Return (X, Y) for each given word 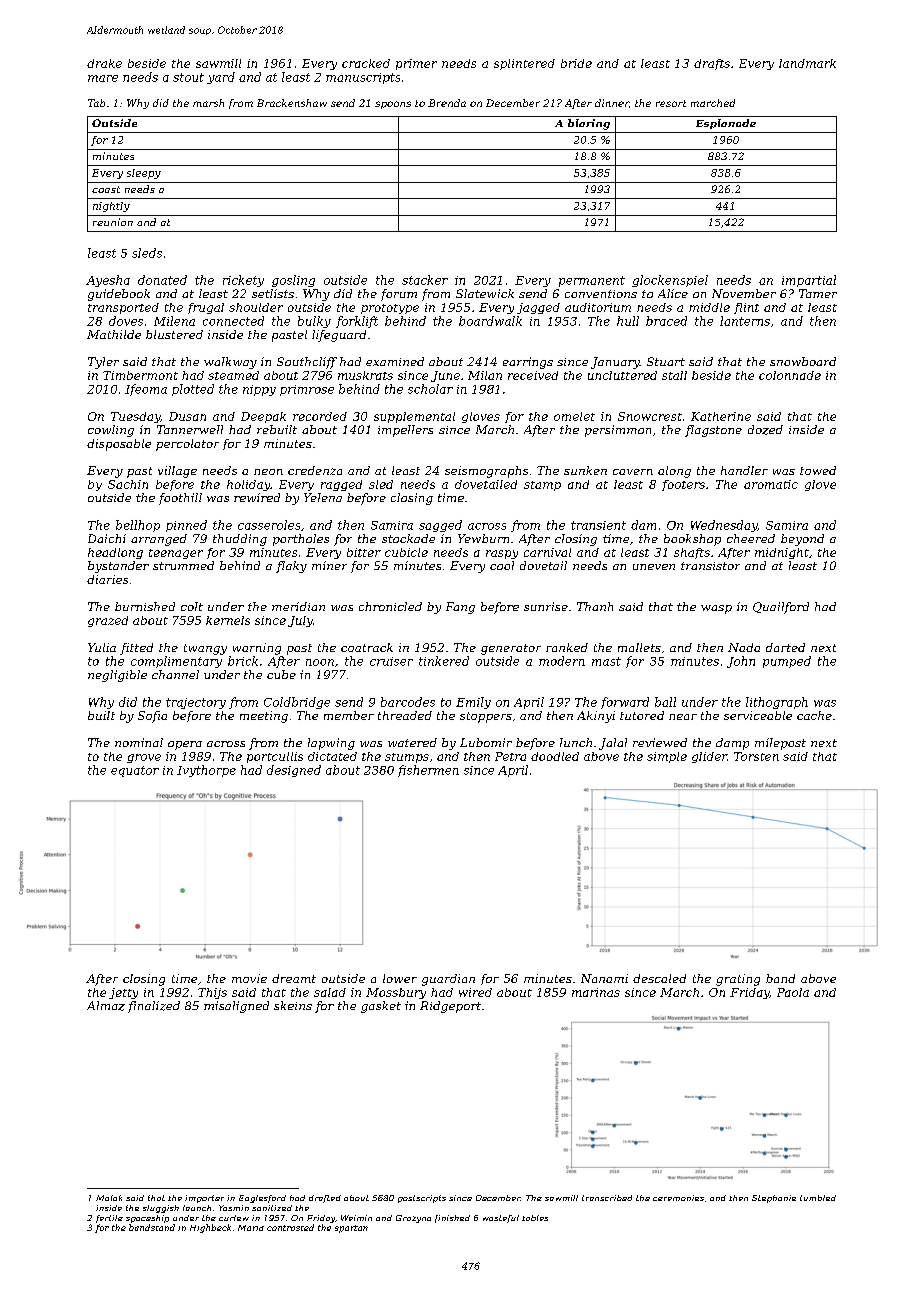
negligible (117, 676)
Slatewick (485, 293)
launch (197, 1208)
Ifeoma (146, 390)
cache (814, 715)
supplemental (414, 417)
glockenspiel (670, 281)
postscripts (422, 1199)
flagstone (713, 431)
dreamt (294, 978)
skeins (293, 1005)
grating (738, 980)
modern (562, 661)
